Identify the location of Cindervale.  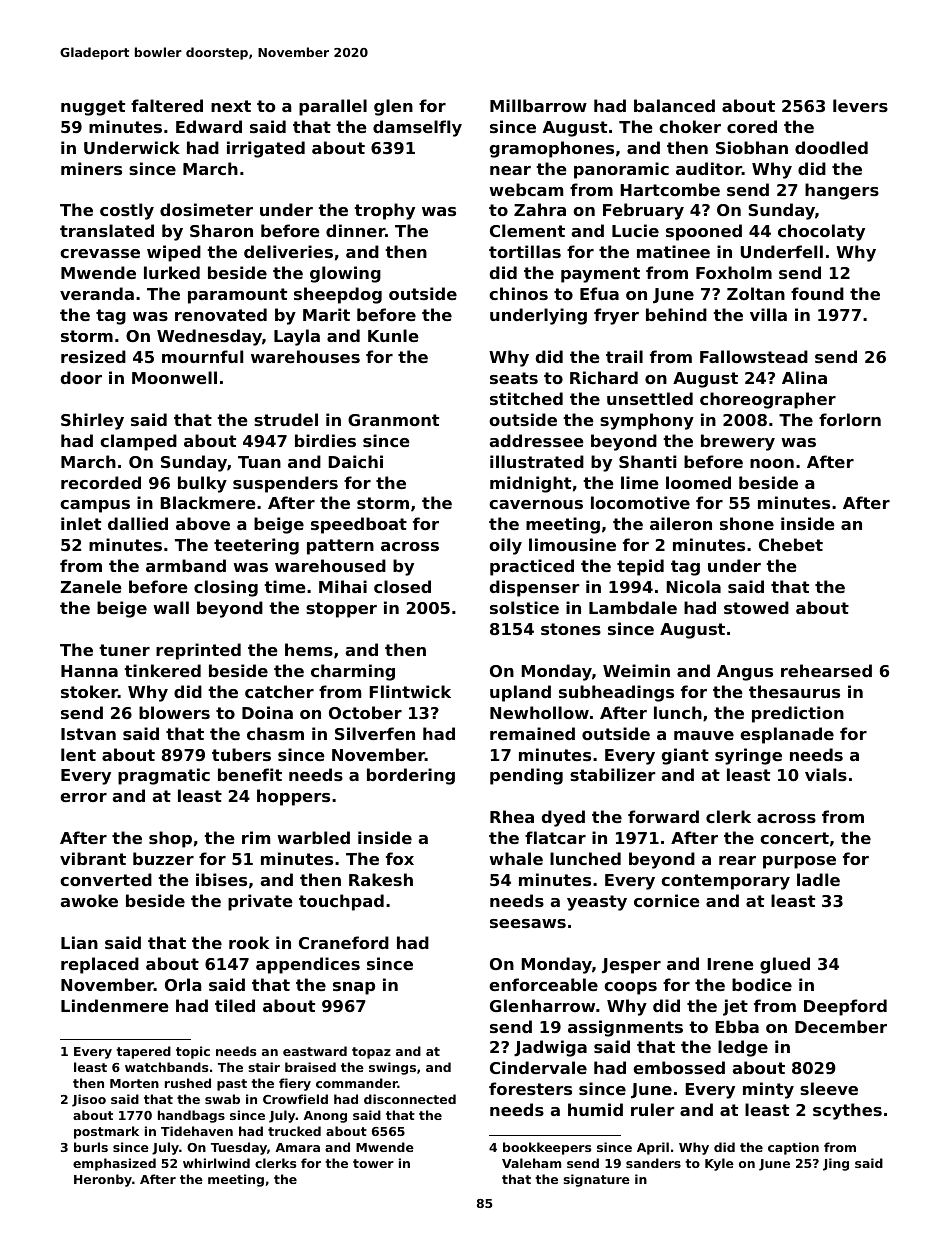
(538, 1067).
